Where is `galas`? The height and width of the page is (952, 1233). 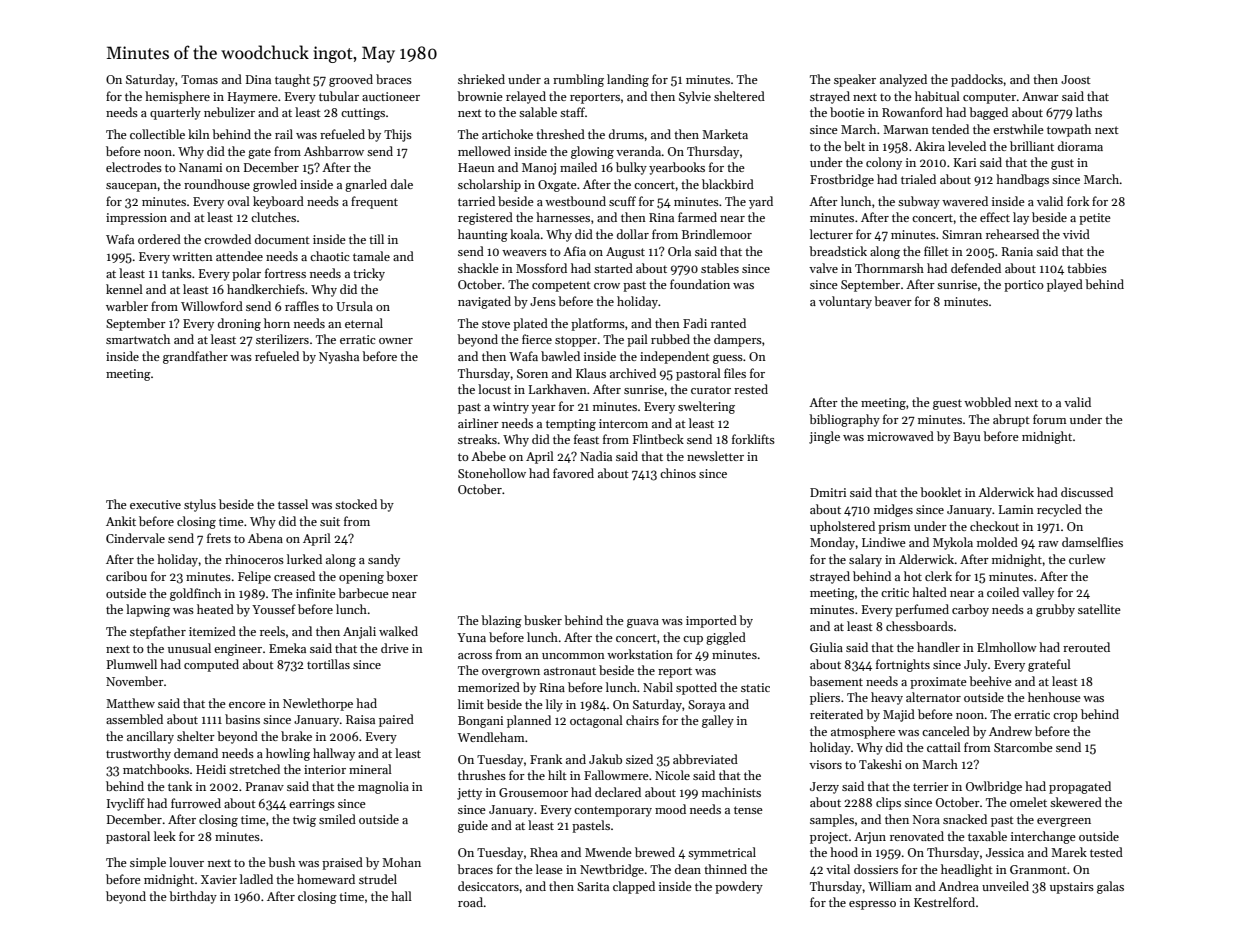
galas is located at coordinates (1110, 887).
